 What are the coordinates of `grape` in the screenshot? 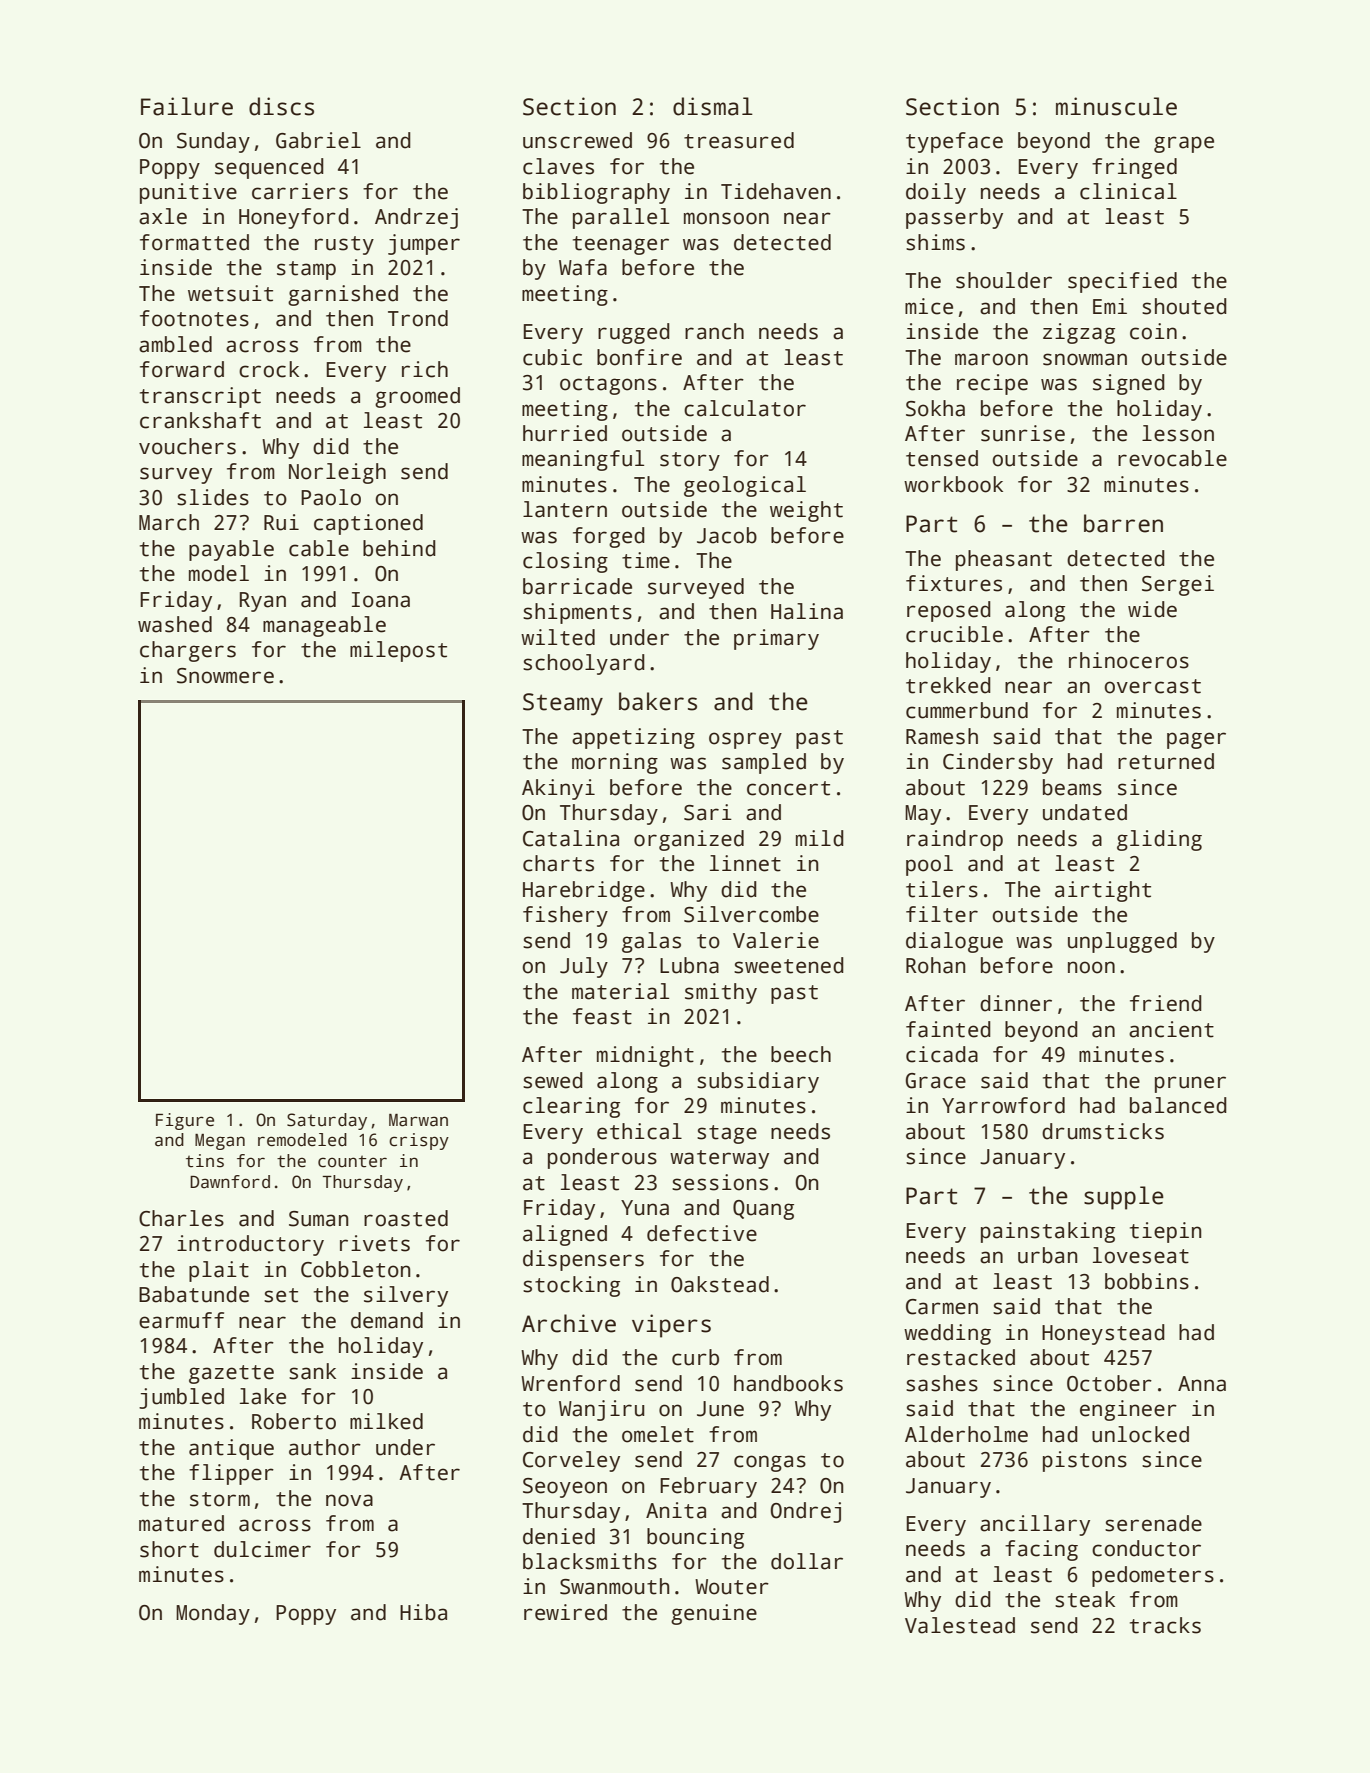 It's located at (1184, 144).
